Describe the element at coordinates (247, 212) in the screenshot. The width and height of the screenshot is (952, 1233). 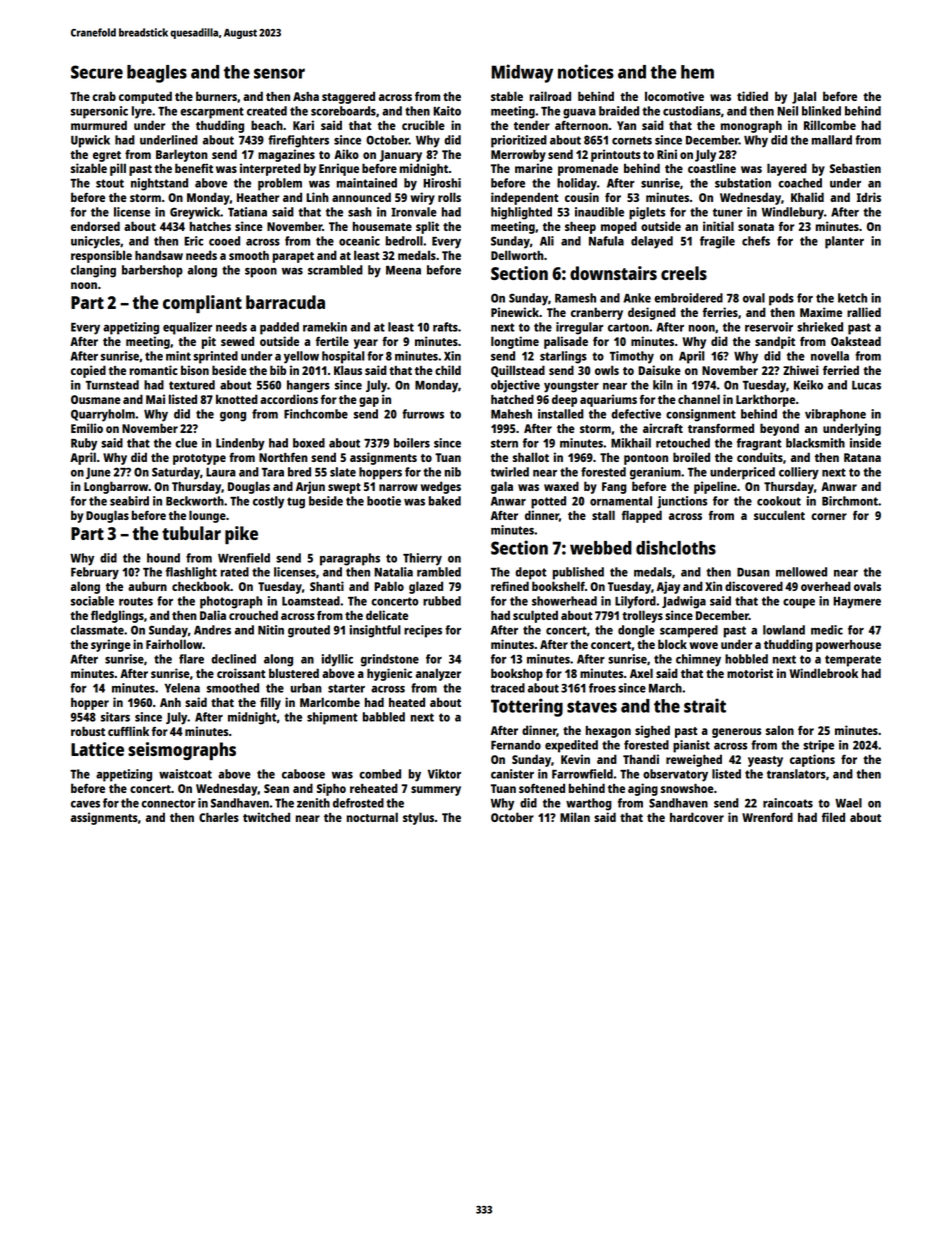
I see `Tatiana` at that location.
